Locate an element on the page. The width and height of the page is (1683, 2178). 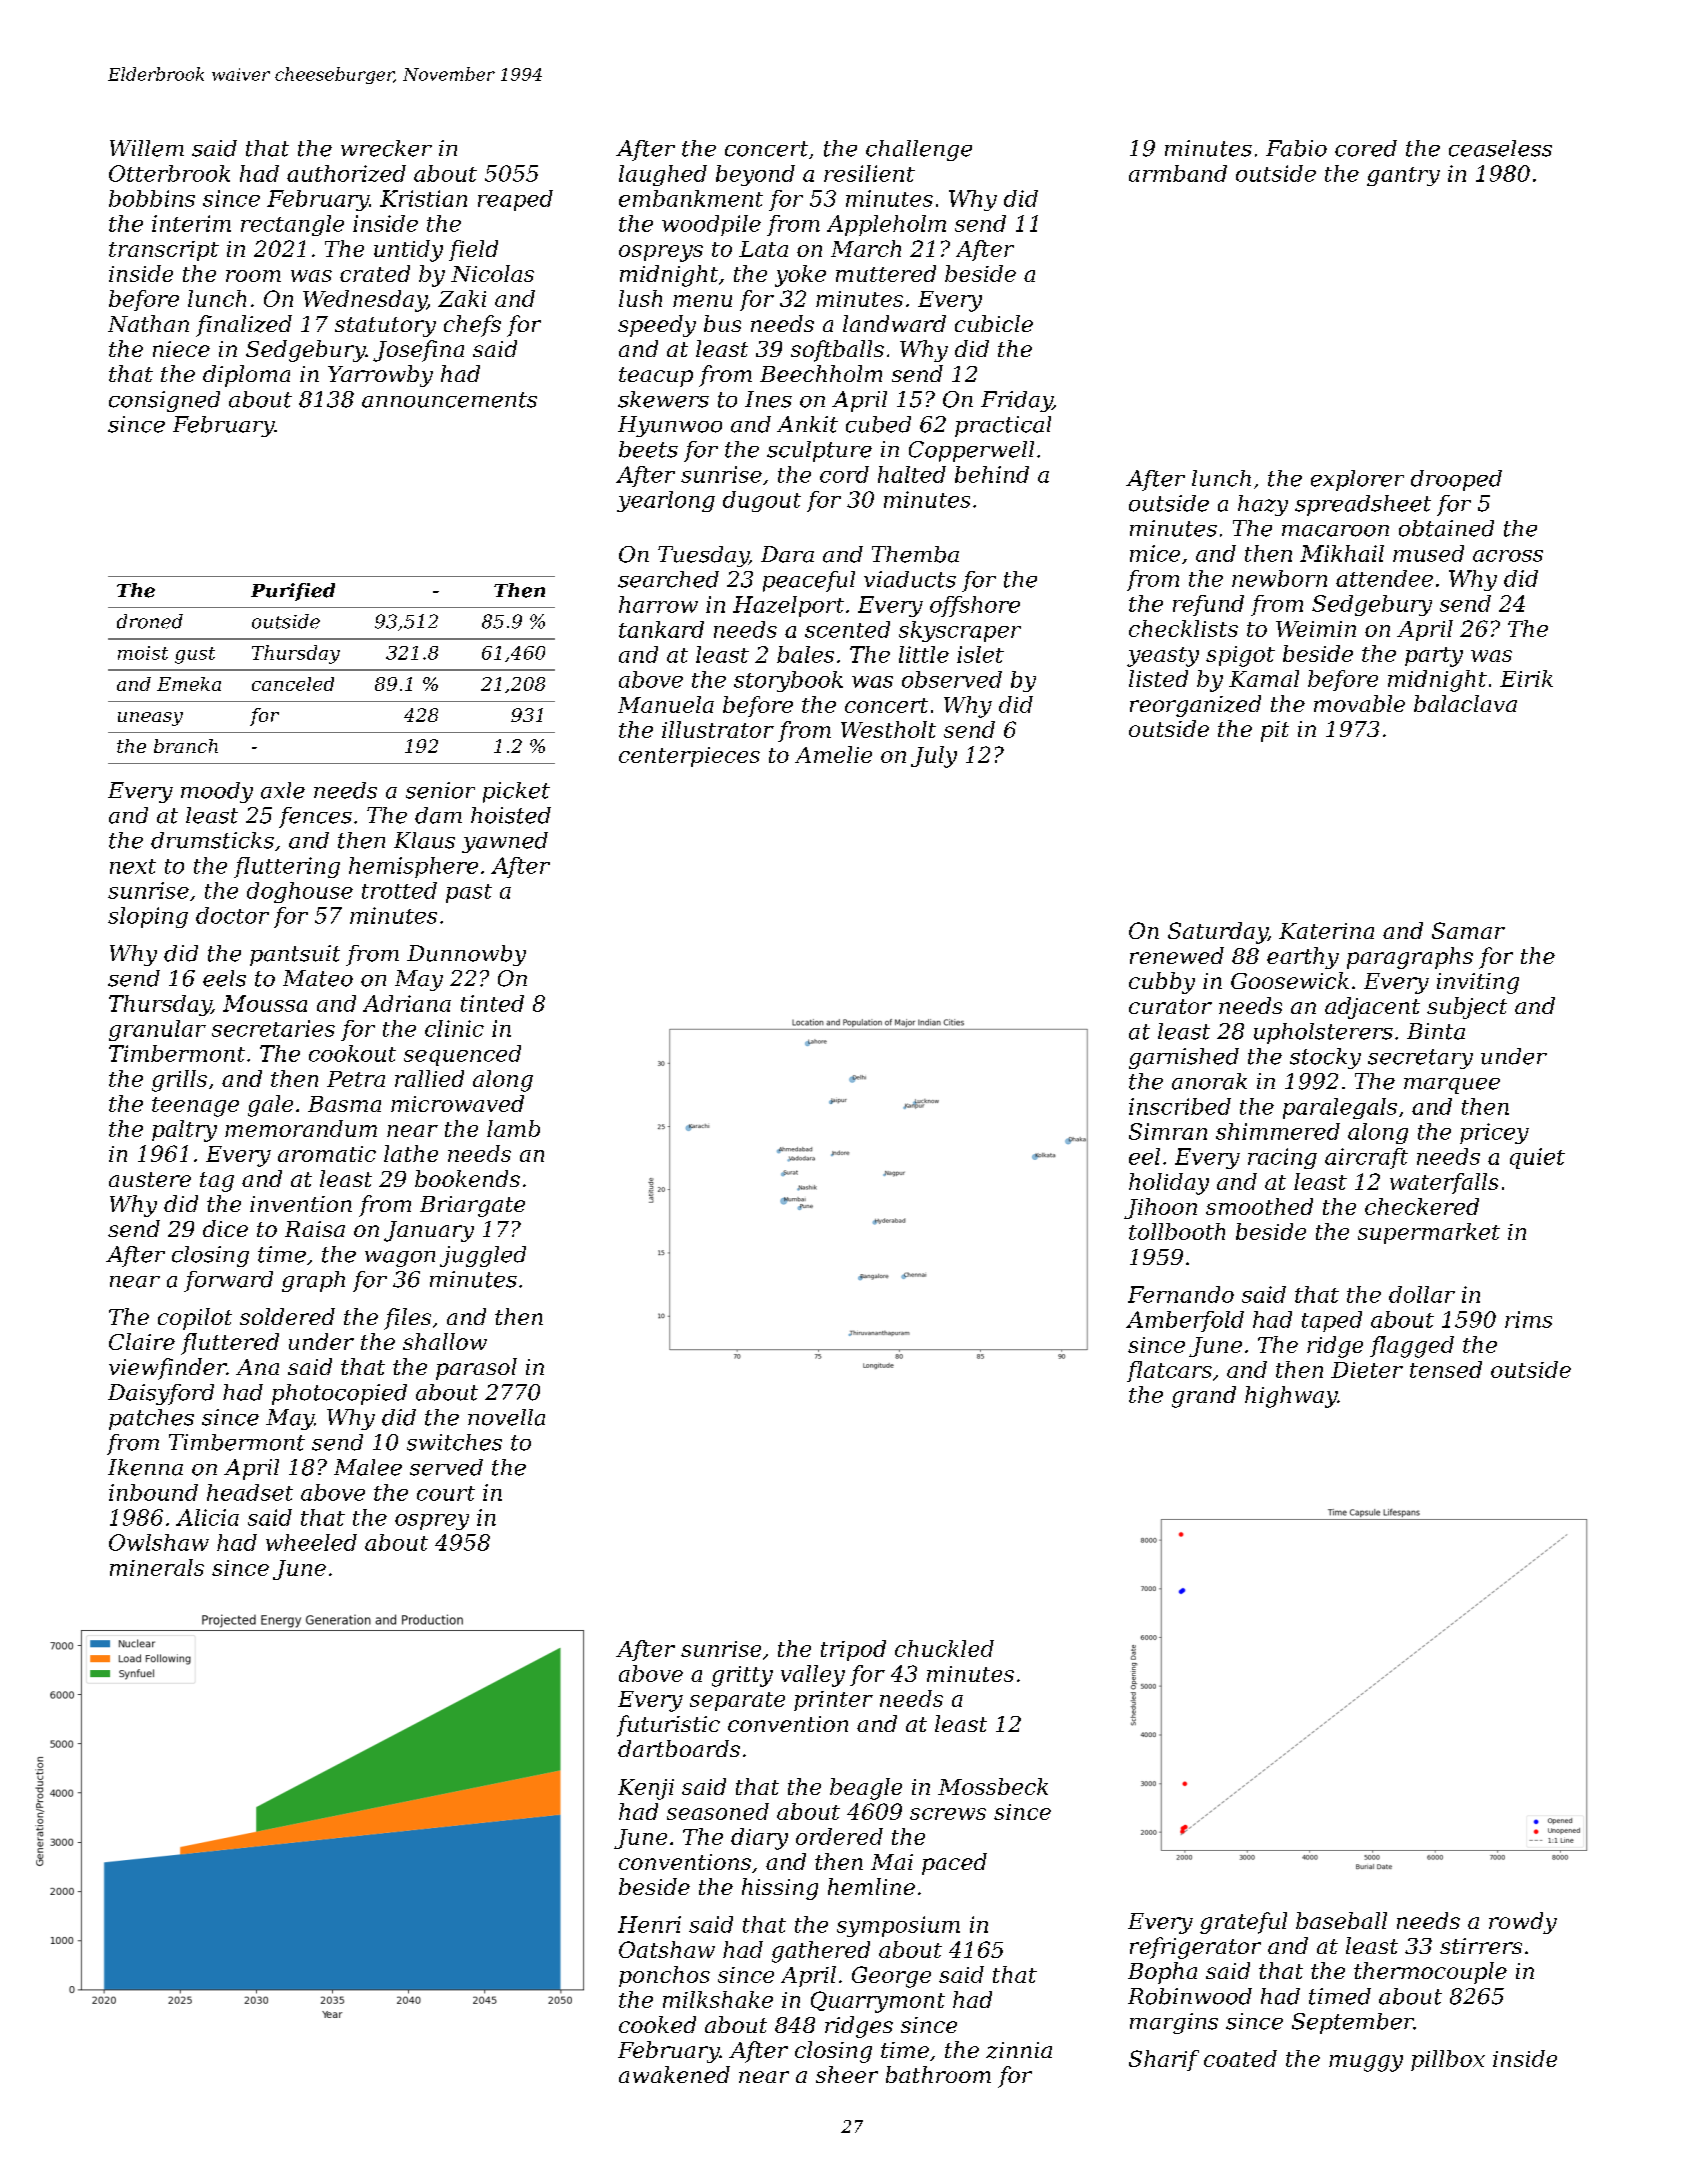
sheer is located at coordinates (847, 2074).
